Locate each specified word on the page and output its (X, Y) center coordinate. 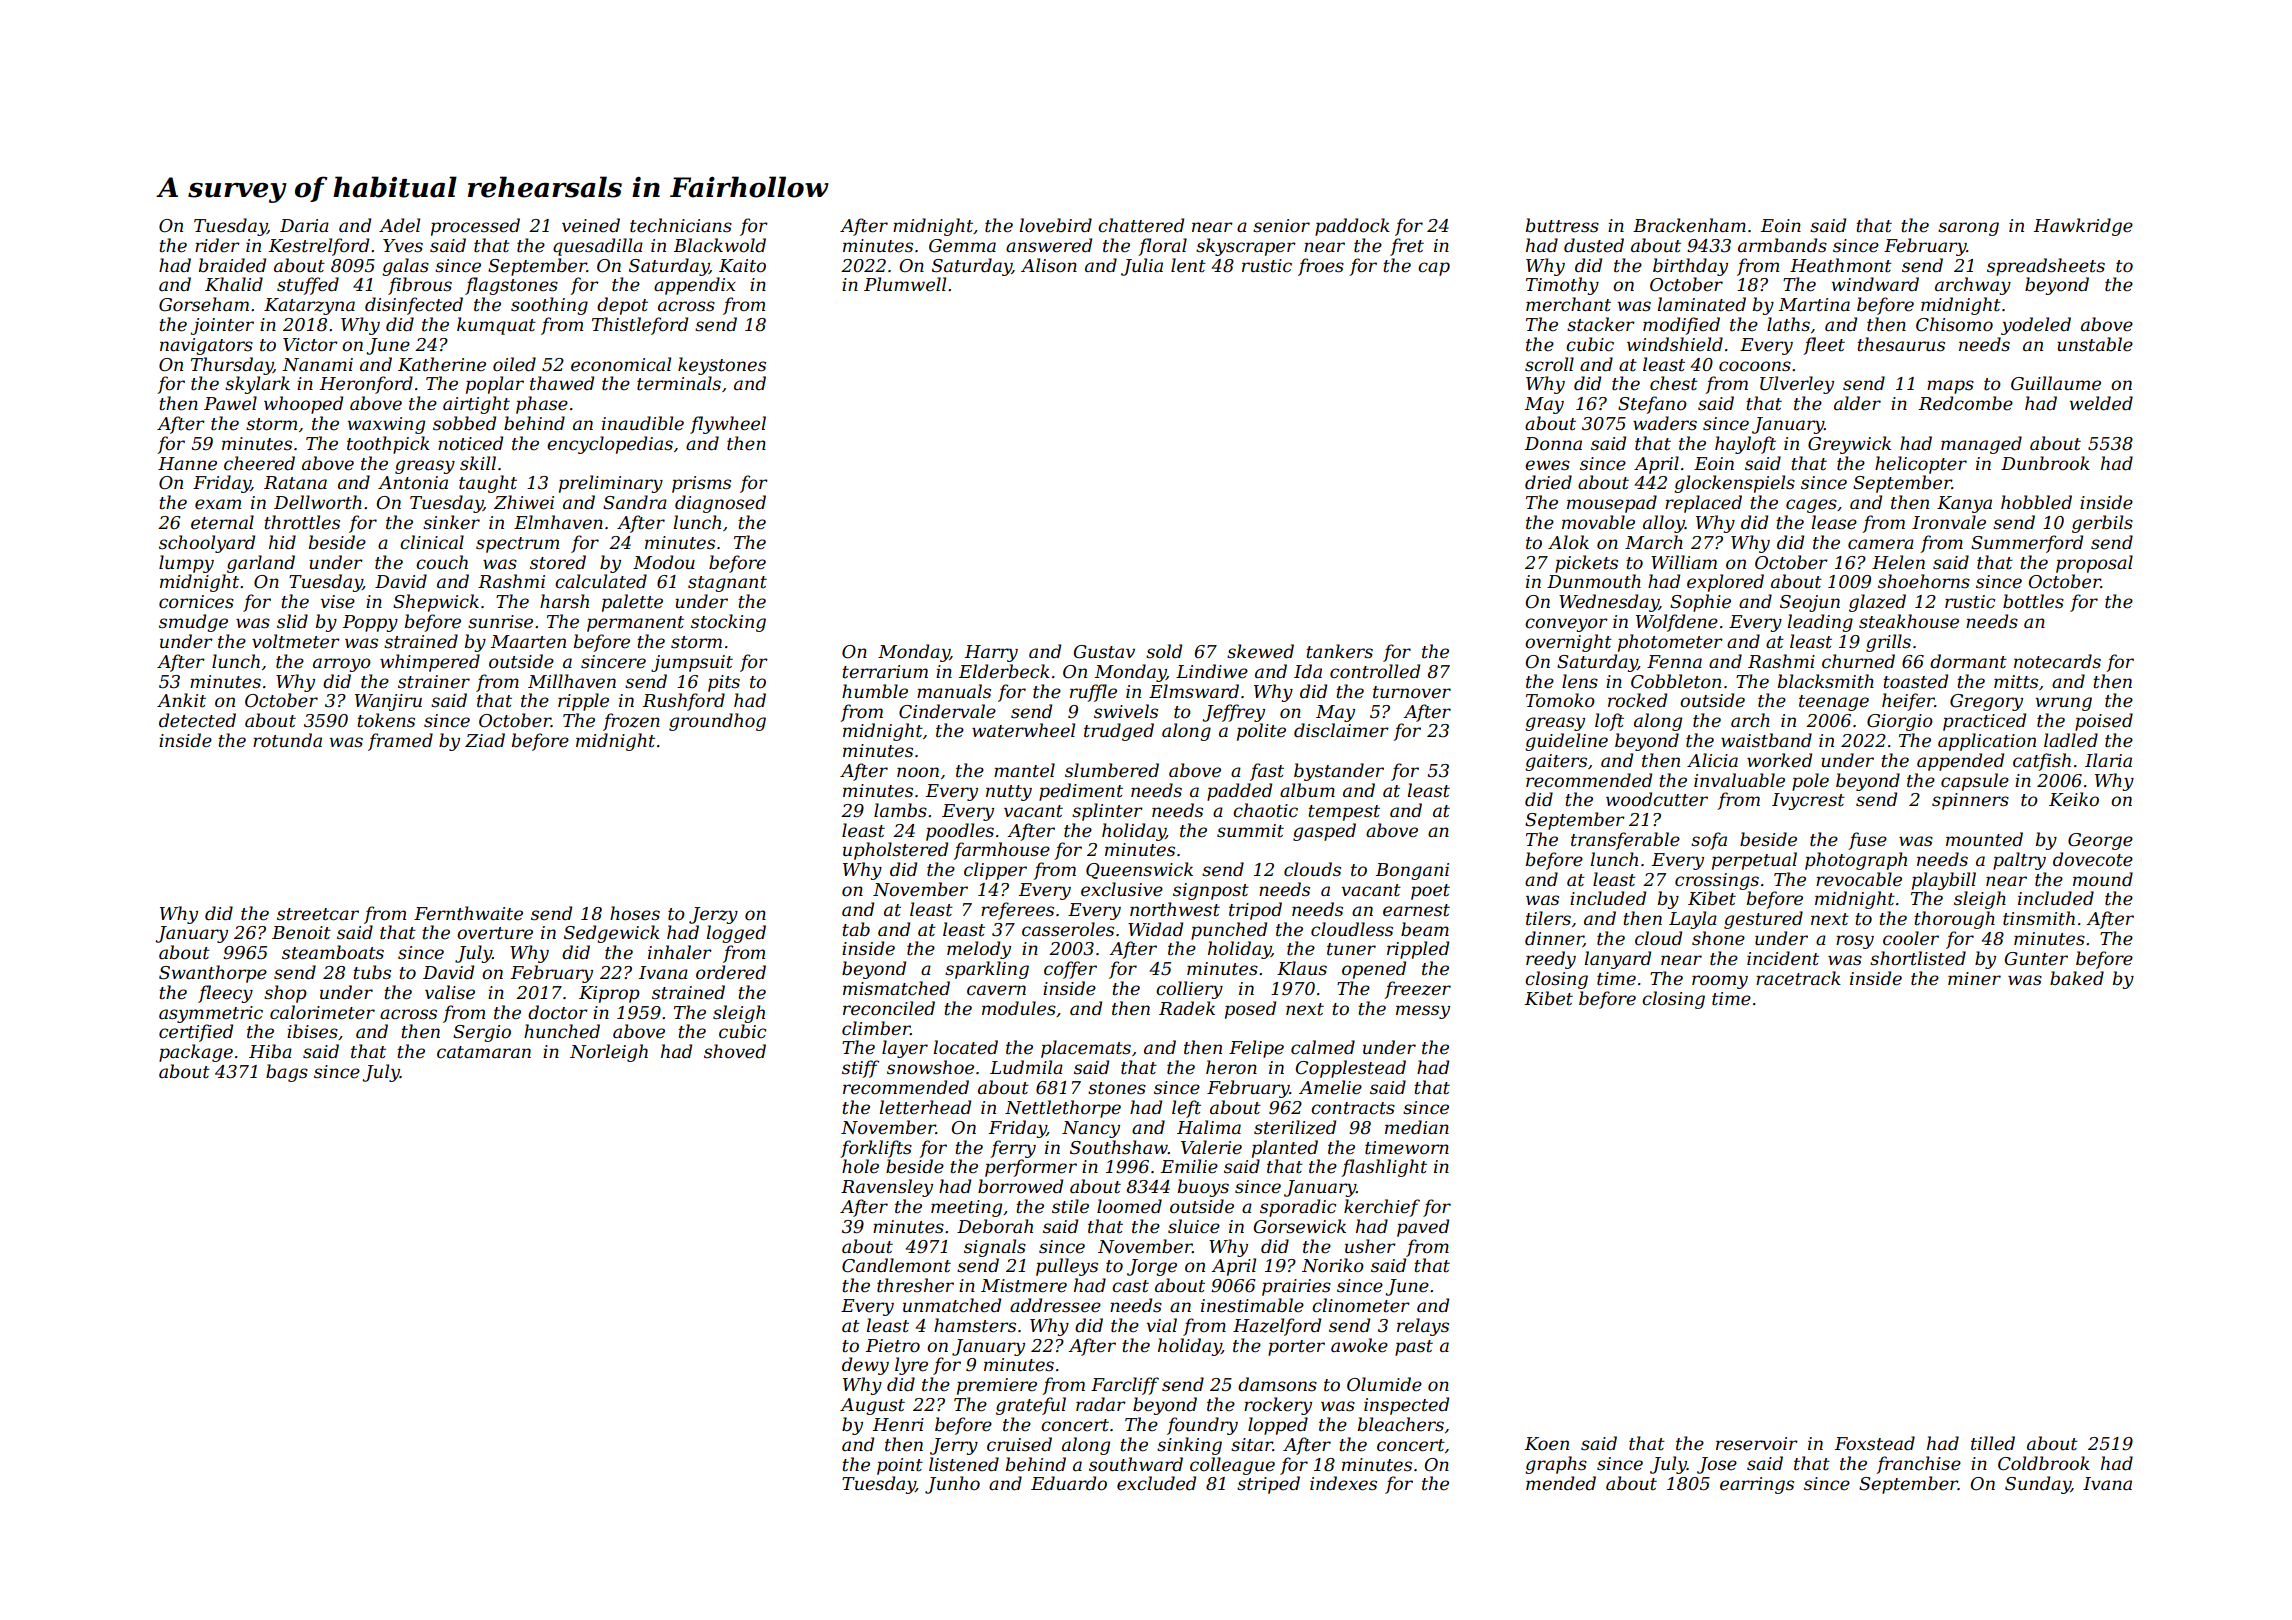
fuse (1867, 841)
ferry (1013, 1149)
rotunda (287, 740)
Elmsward (1194, 691)
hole (860, 1166)
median (1417, 1127)
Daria (304, 225)
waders (1665, 423)
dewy (865, 1366)
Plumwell (905, 284)
